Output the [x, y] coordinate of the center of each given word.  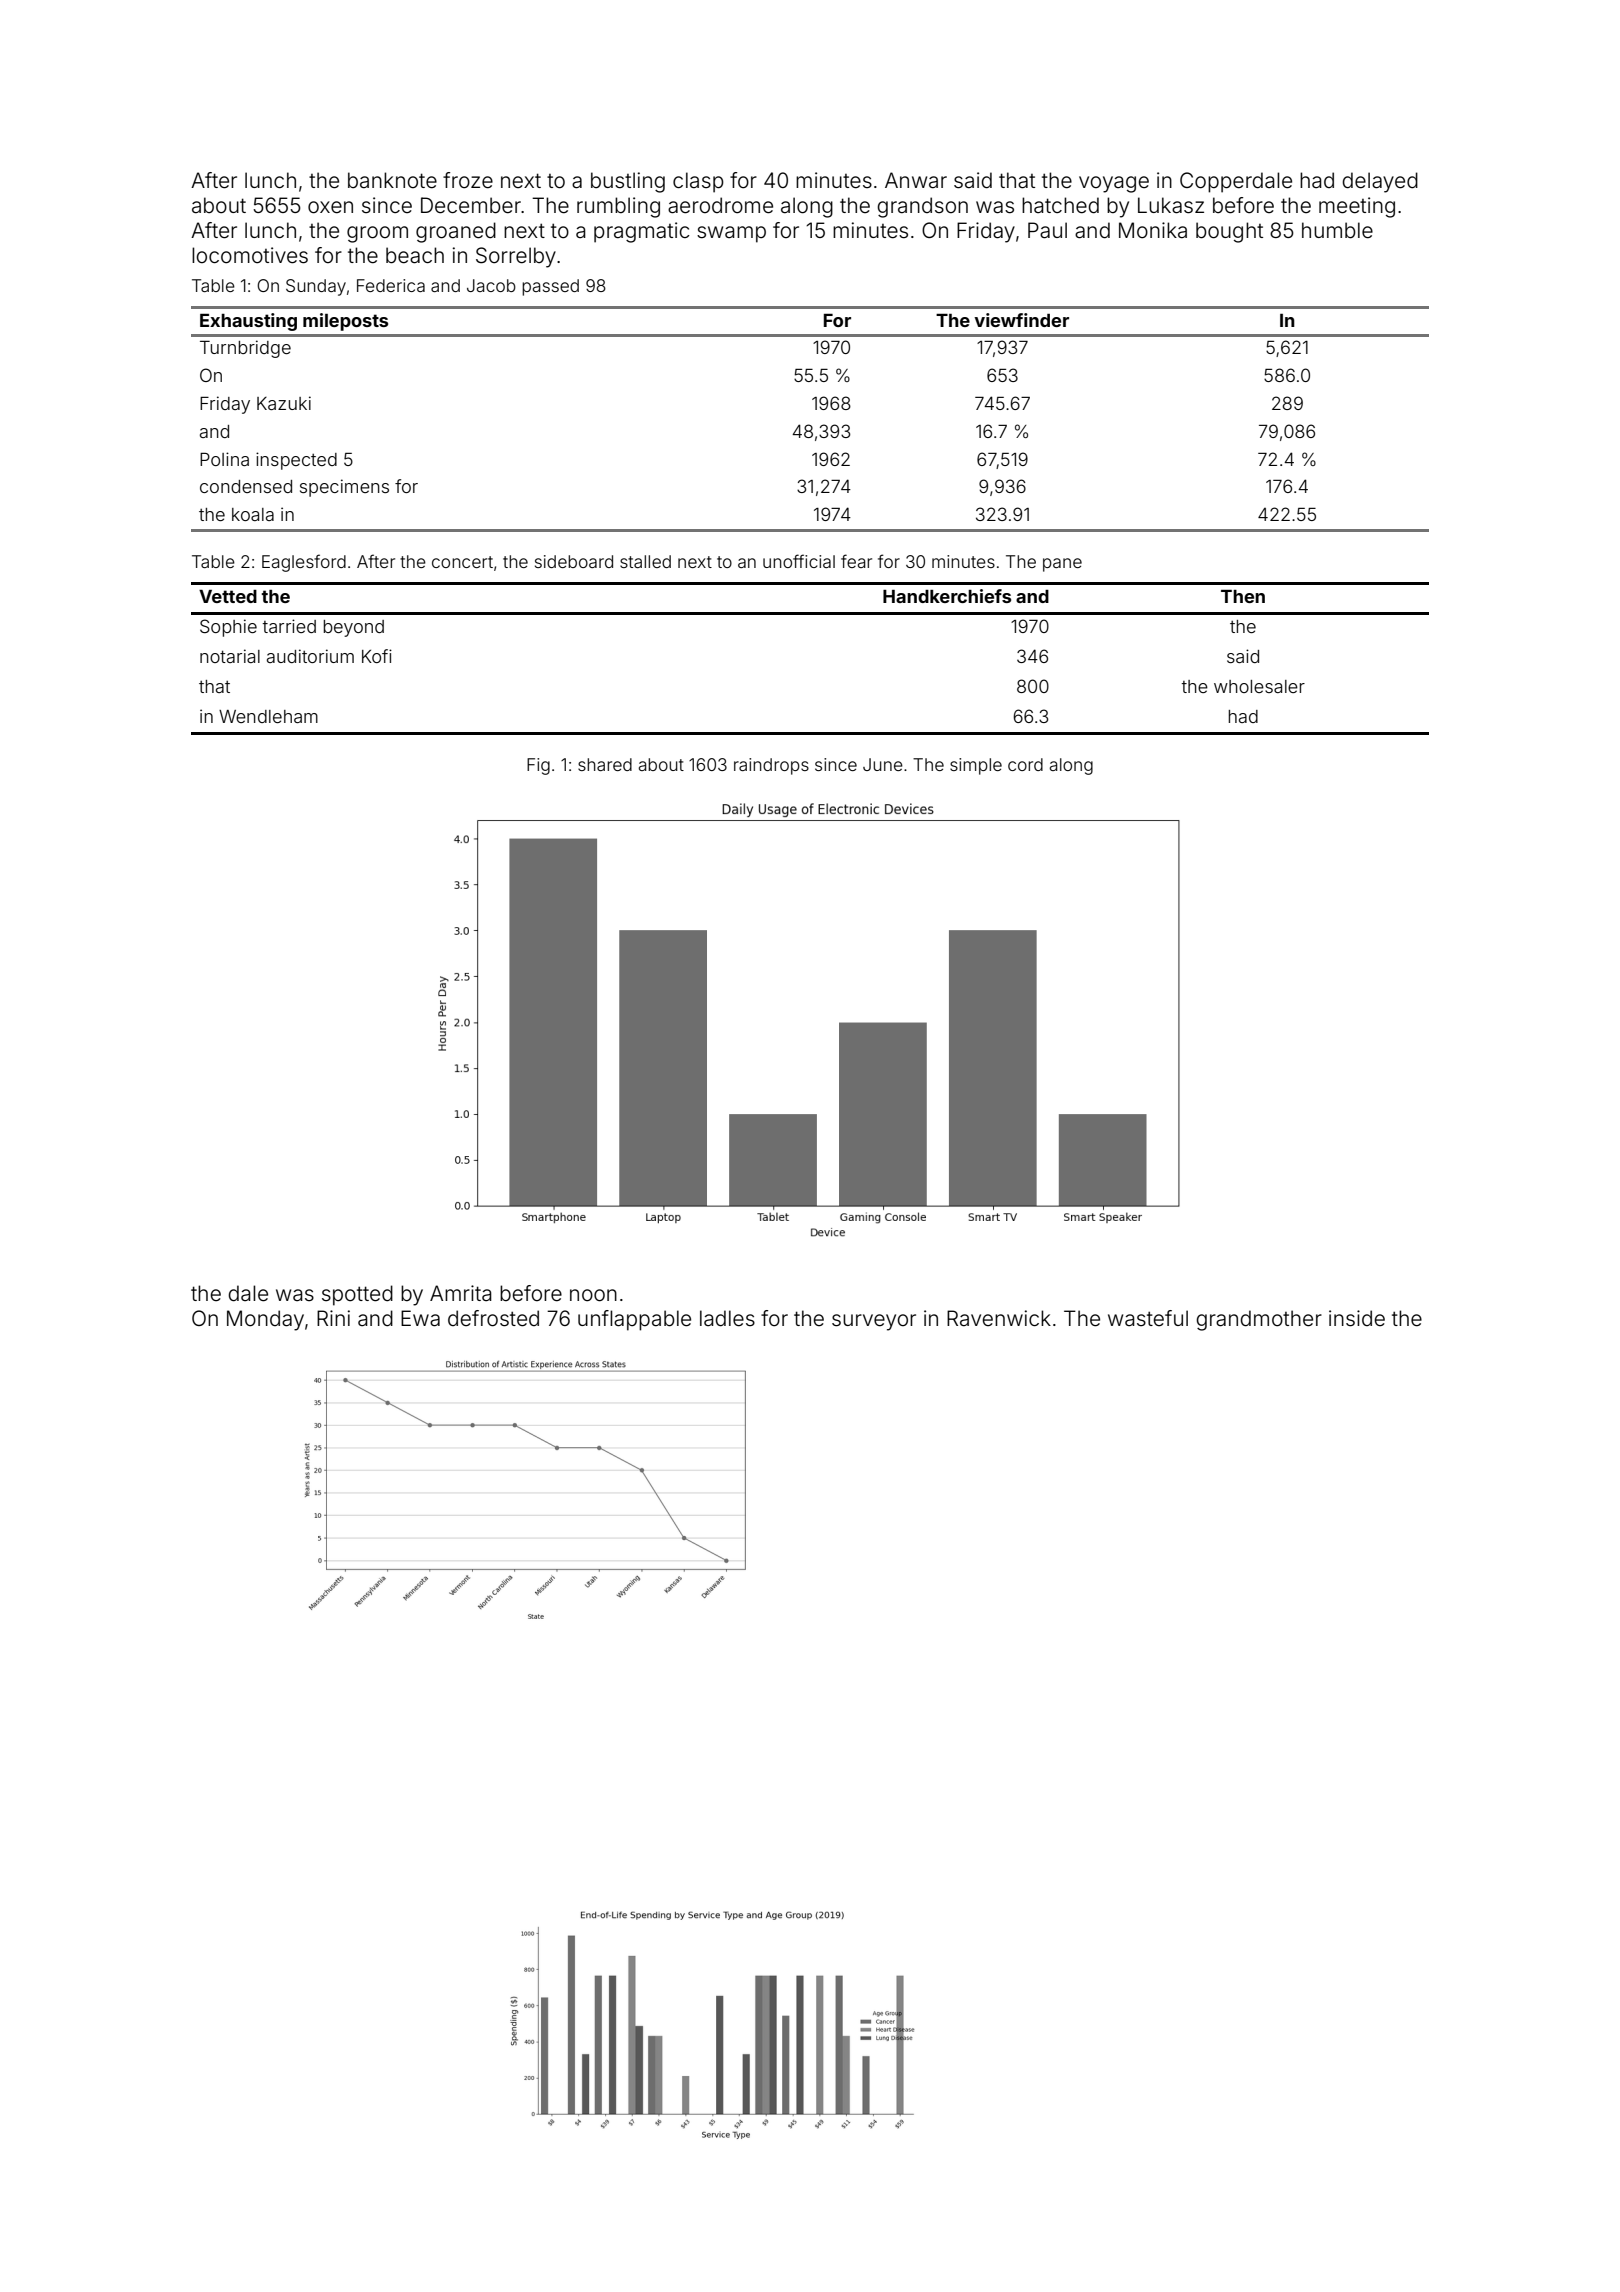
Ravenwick [999, 1318]
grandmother [1259, 1320]
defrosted [493, 1318]
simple [976, 766]
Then [1243, 596]
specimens [344, 488]
